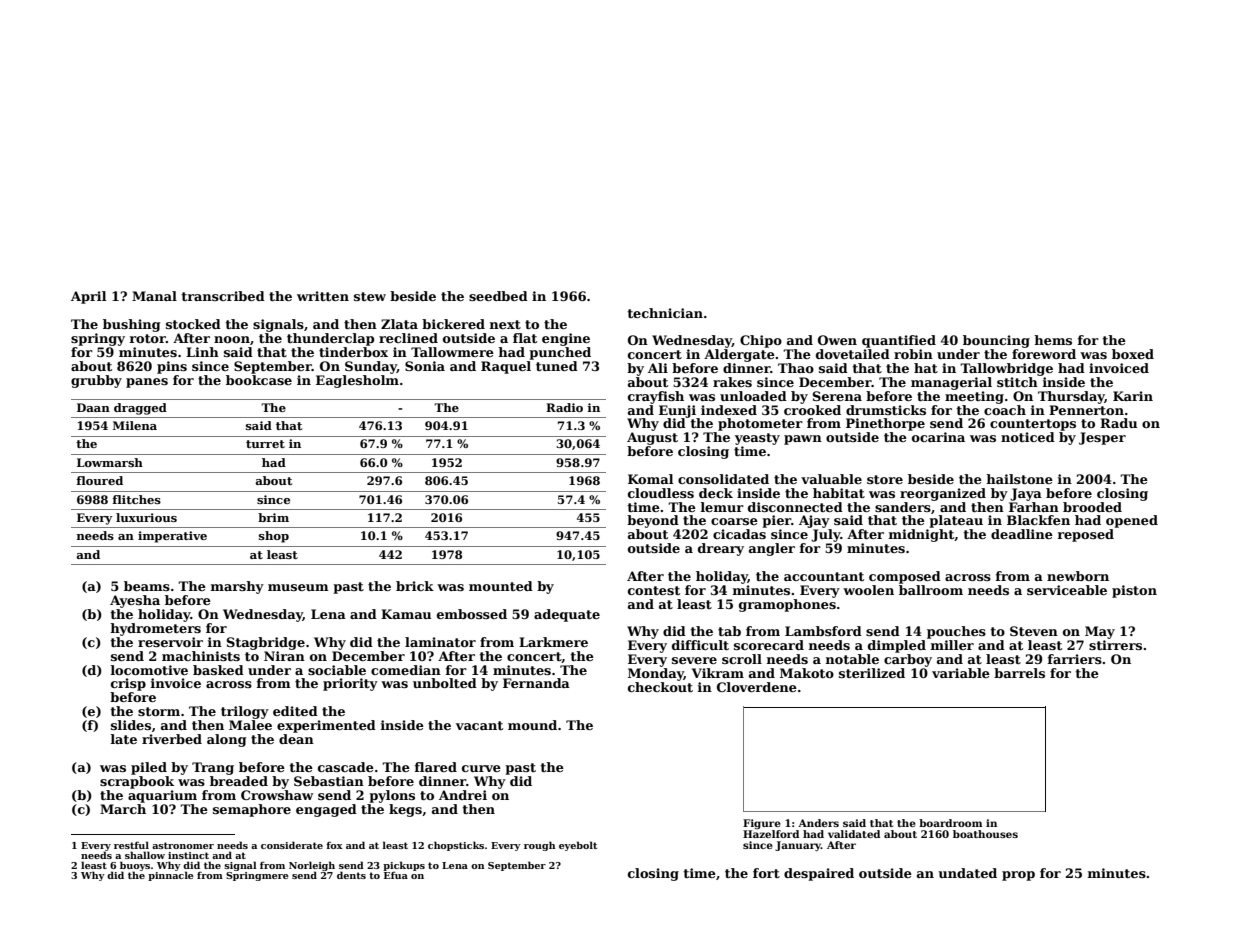  What do you see at coordinates (536, 683) in the screenshot?
I see `Fernanda` at bounding box center [536, 683].
